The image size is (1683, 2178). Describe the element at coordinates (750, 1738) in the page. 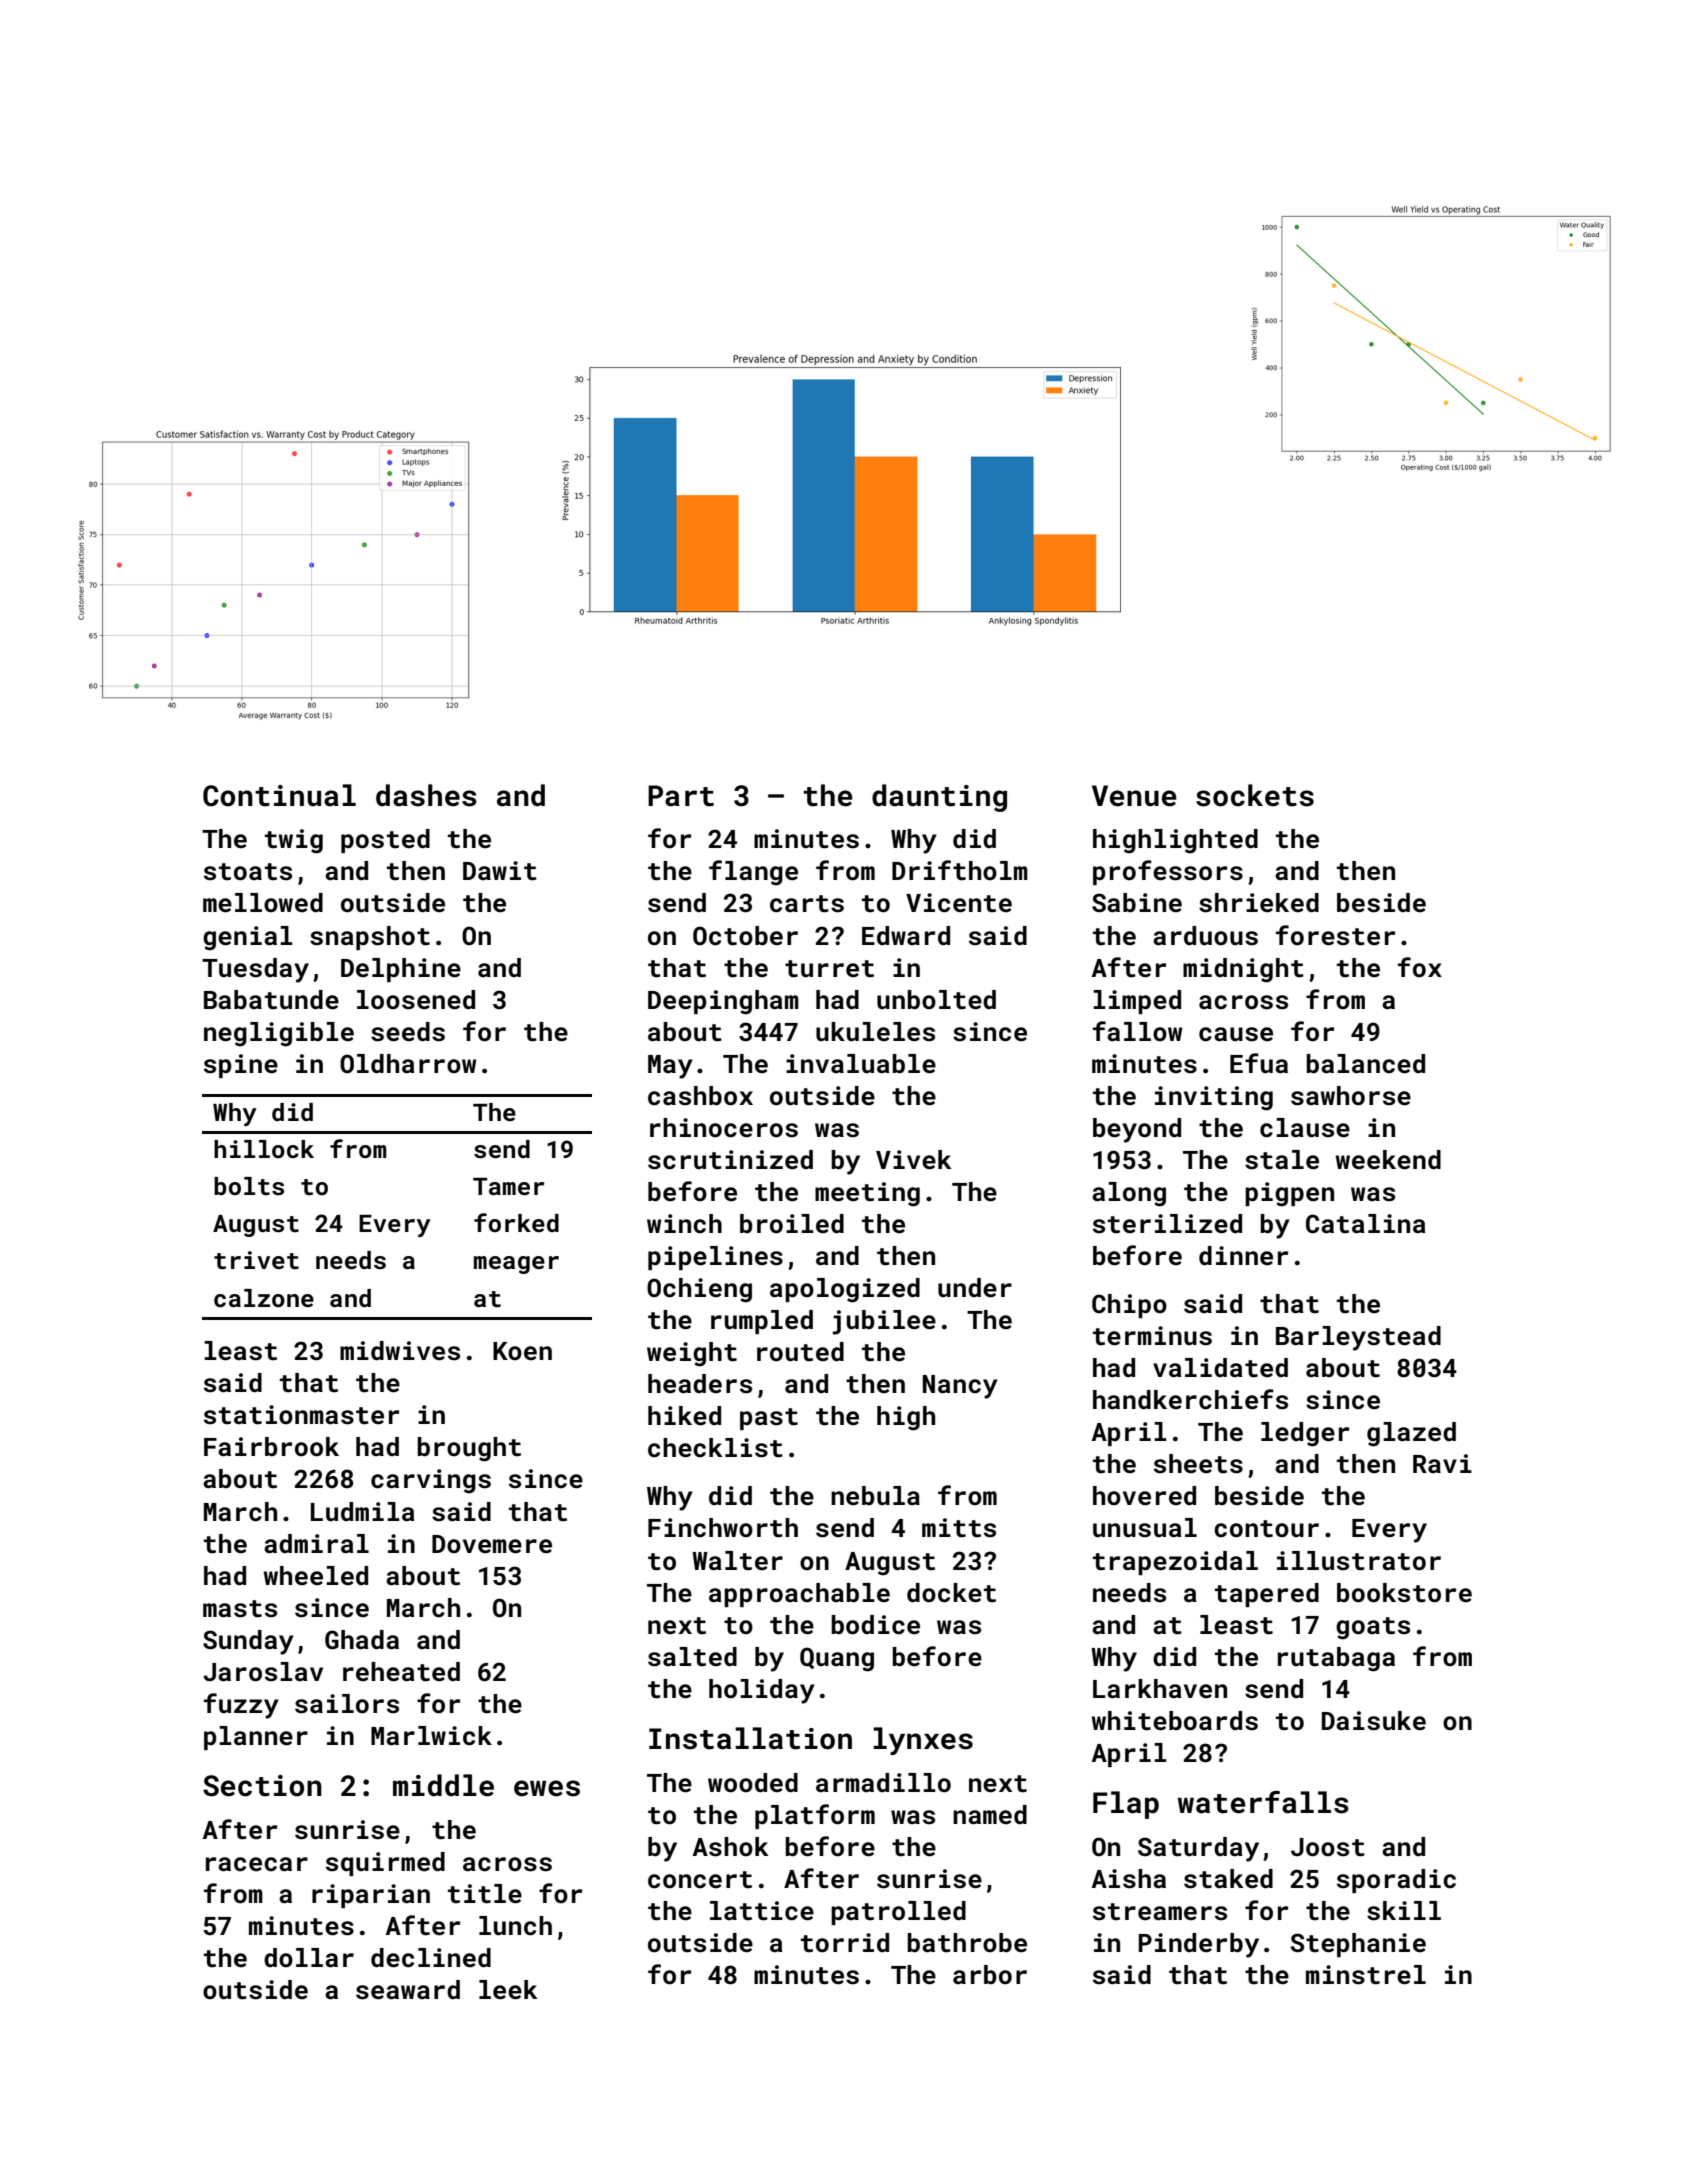

I see `Installation` at that location.
